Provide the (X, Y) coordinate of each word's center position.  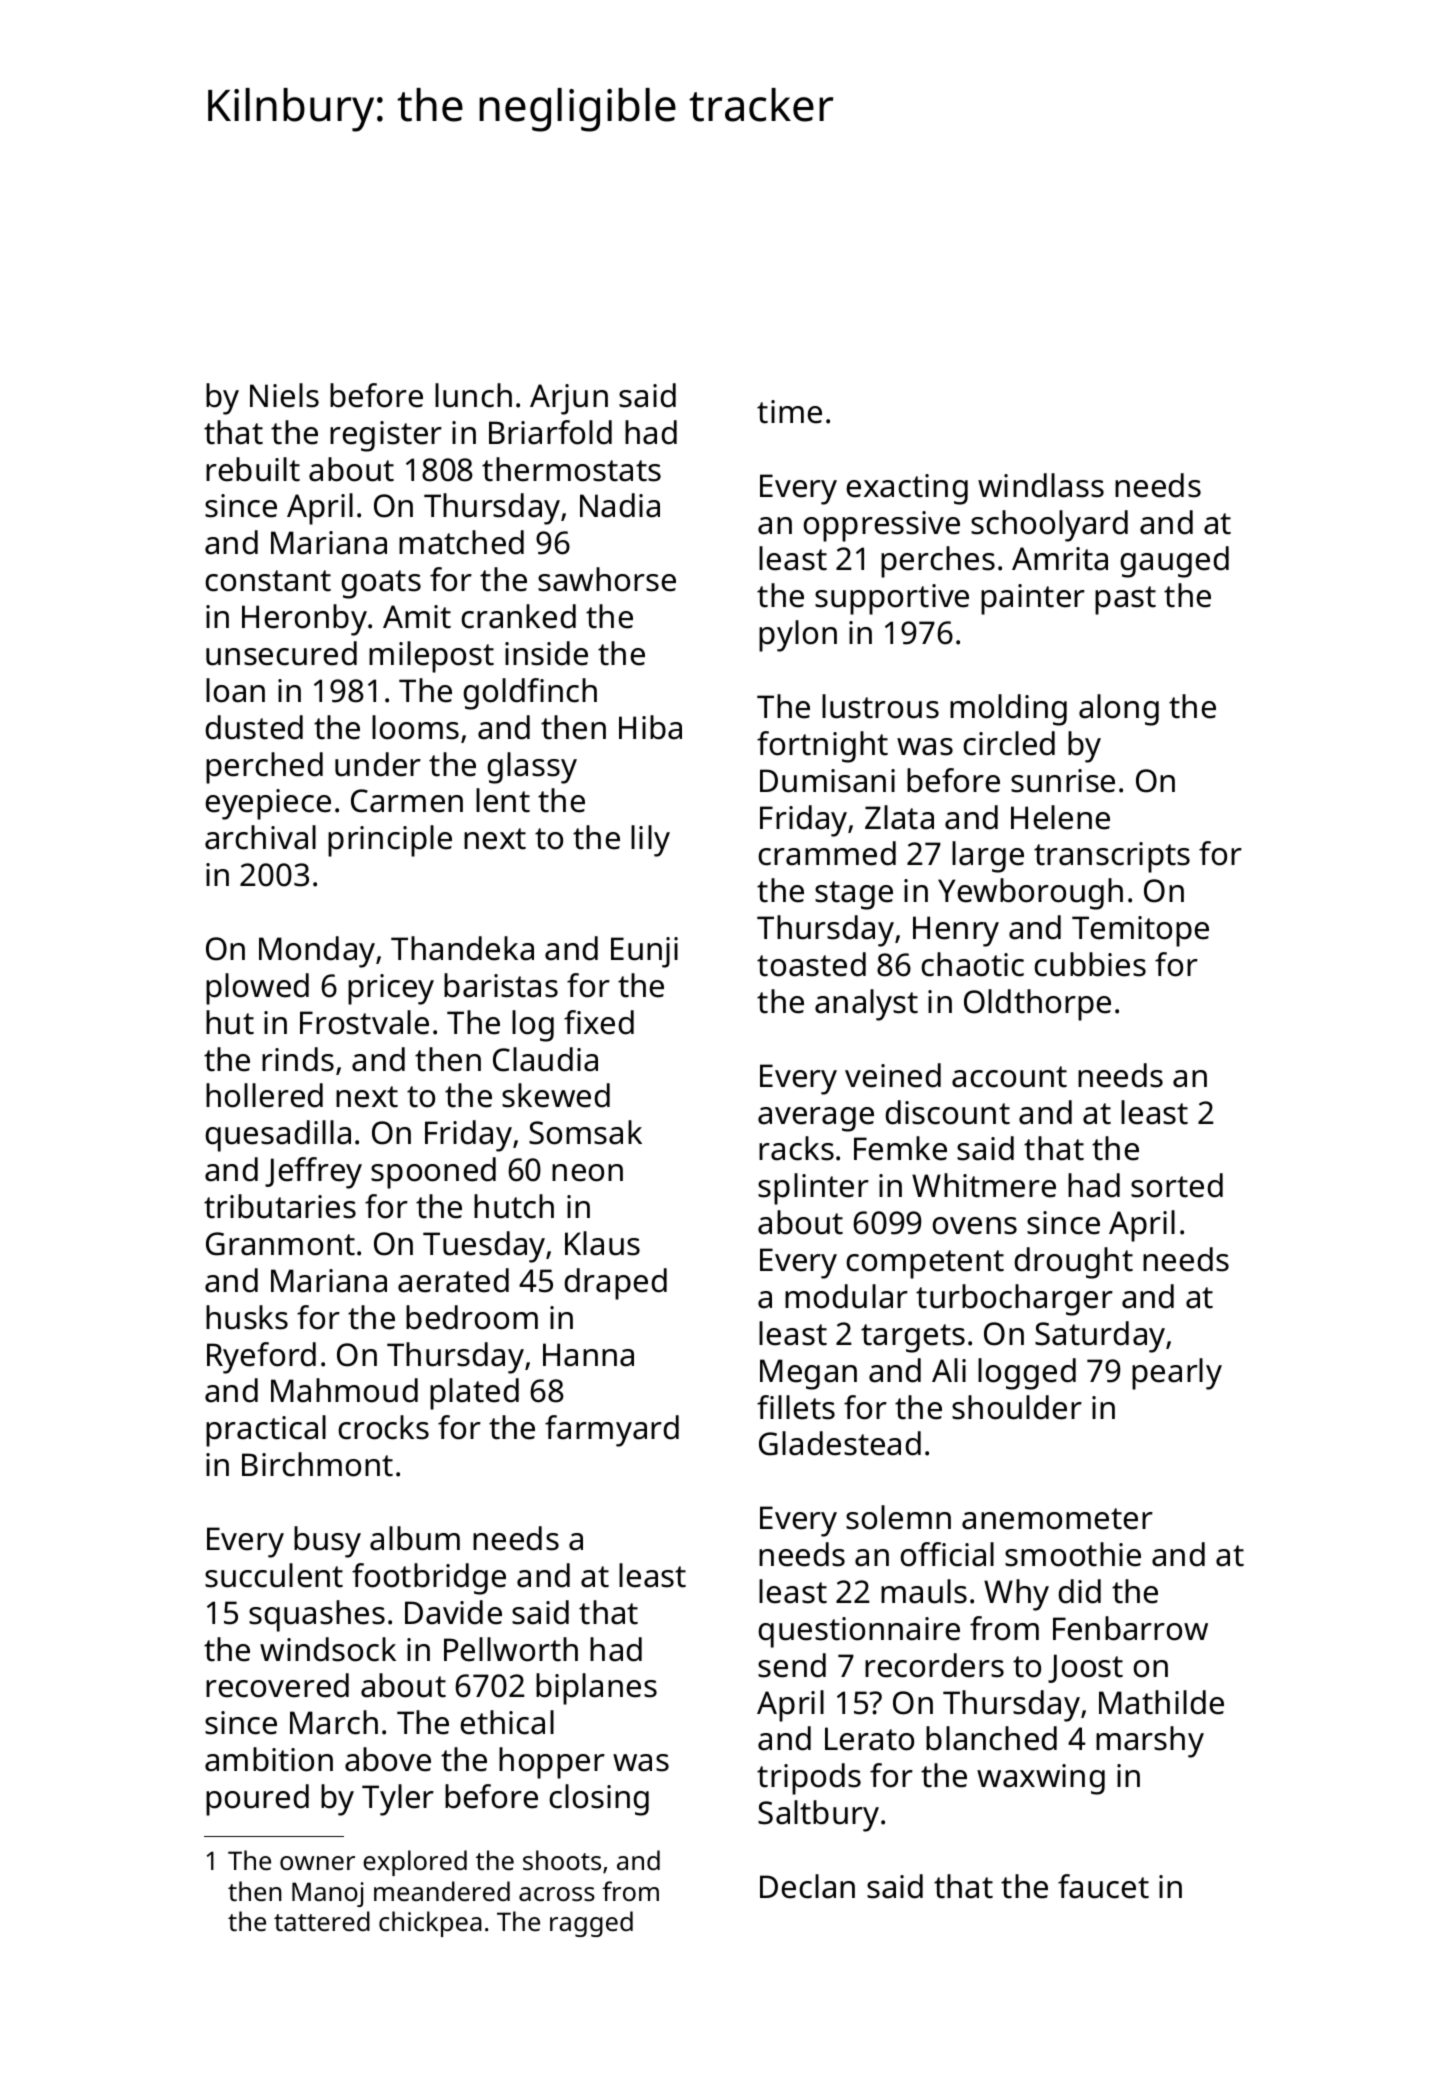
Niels (284, 395)
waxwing (1041, 1779)
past (1125, 600)
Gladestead (840, 1443)
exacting (907, 489)
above (388, 1759)
